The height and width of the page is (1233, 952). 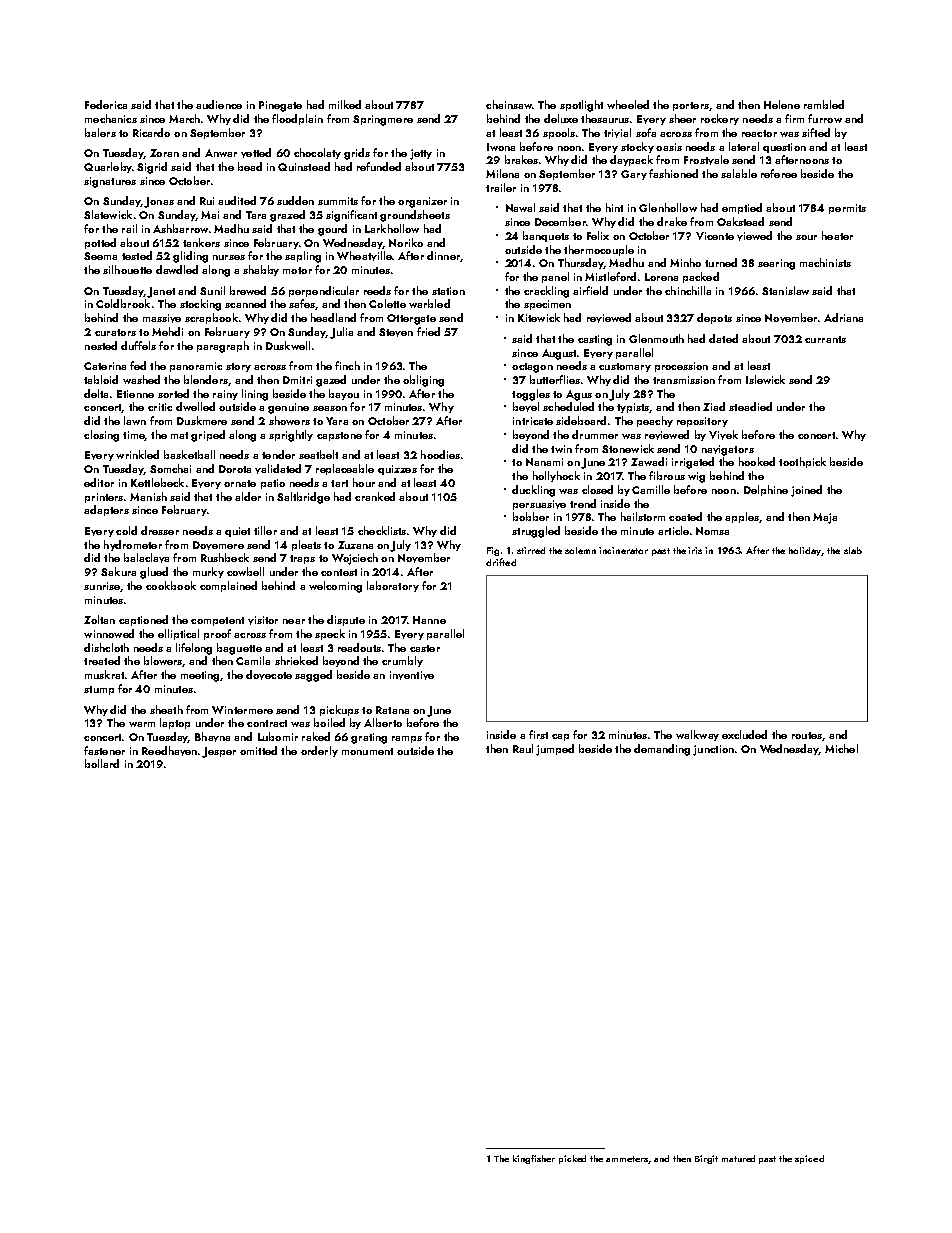 I want to click on persuasive, so click(x=539, y=505).
